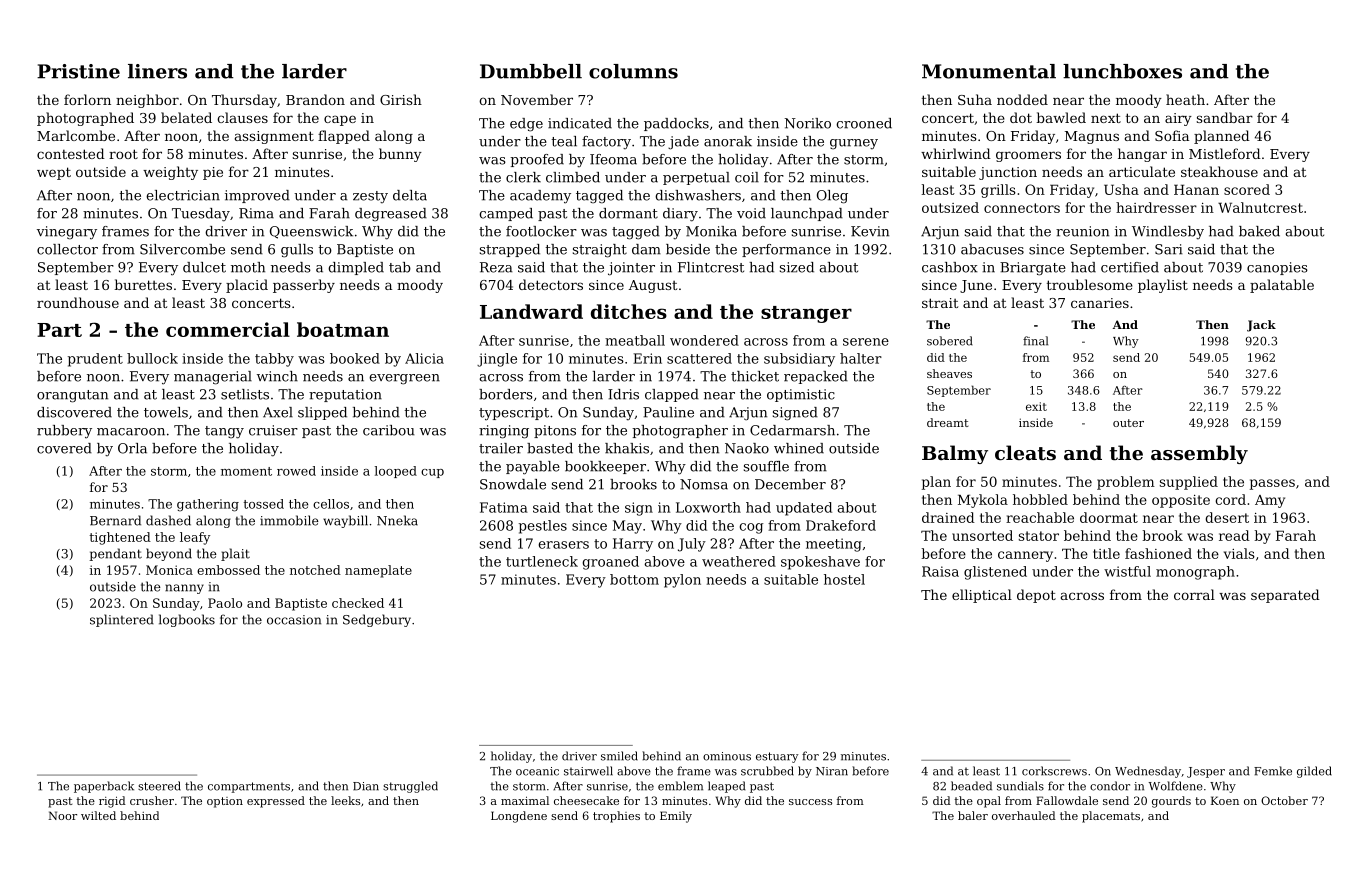  Describe the element at coordinates (519, 817) in the page. I see `Longdene` at that location.
